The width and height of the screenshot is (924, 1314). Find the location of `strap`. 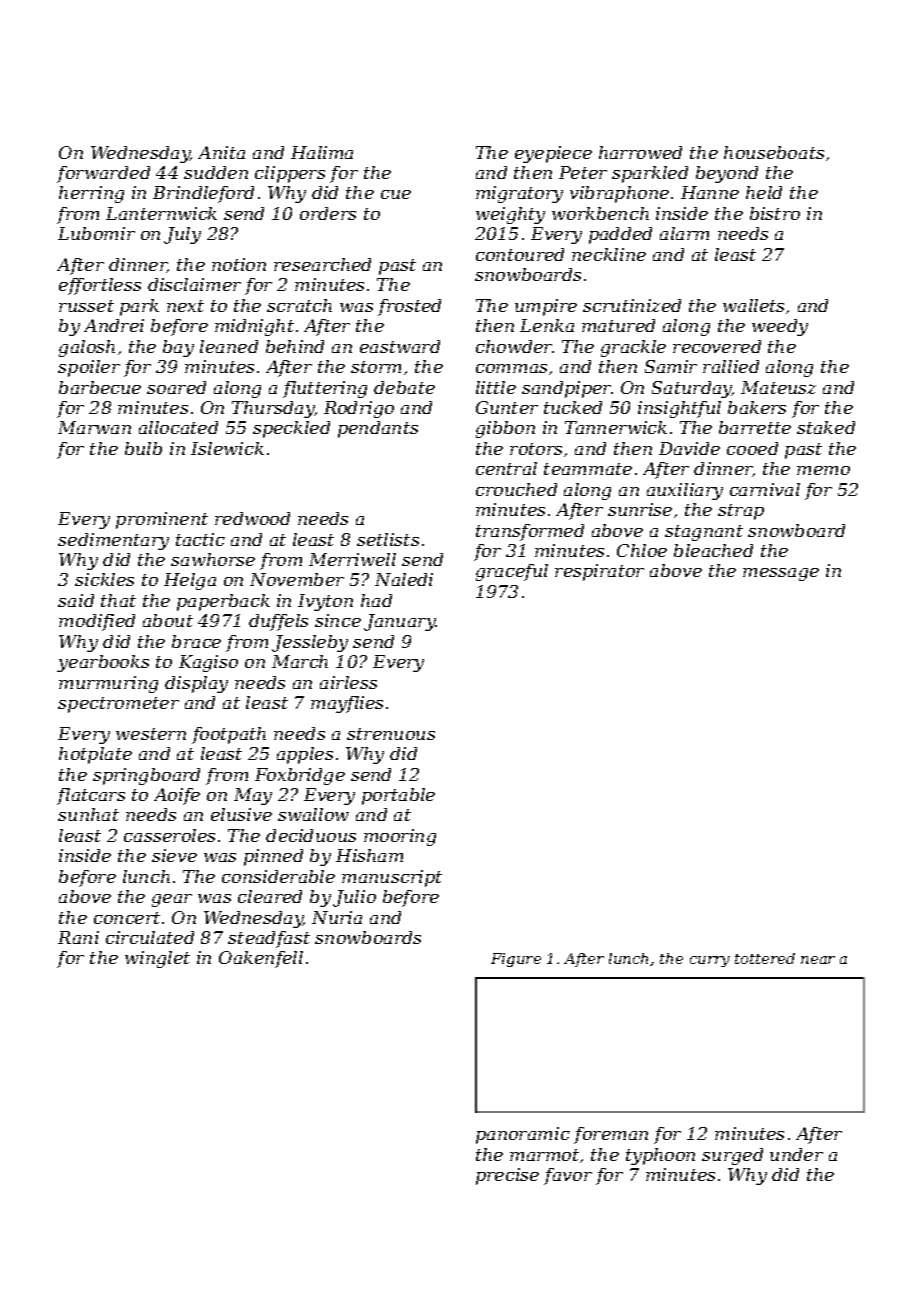

strap is located at coordinates (741, 512).
